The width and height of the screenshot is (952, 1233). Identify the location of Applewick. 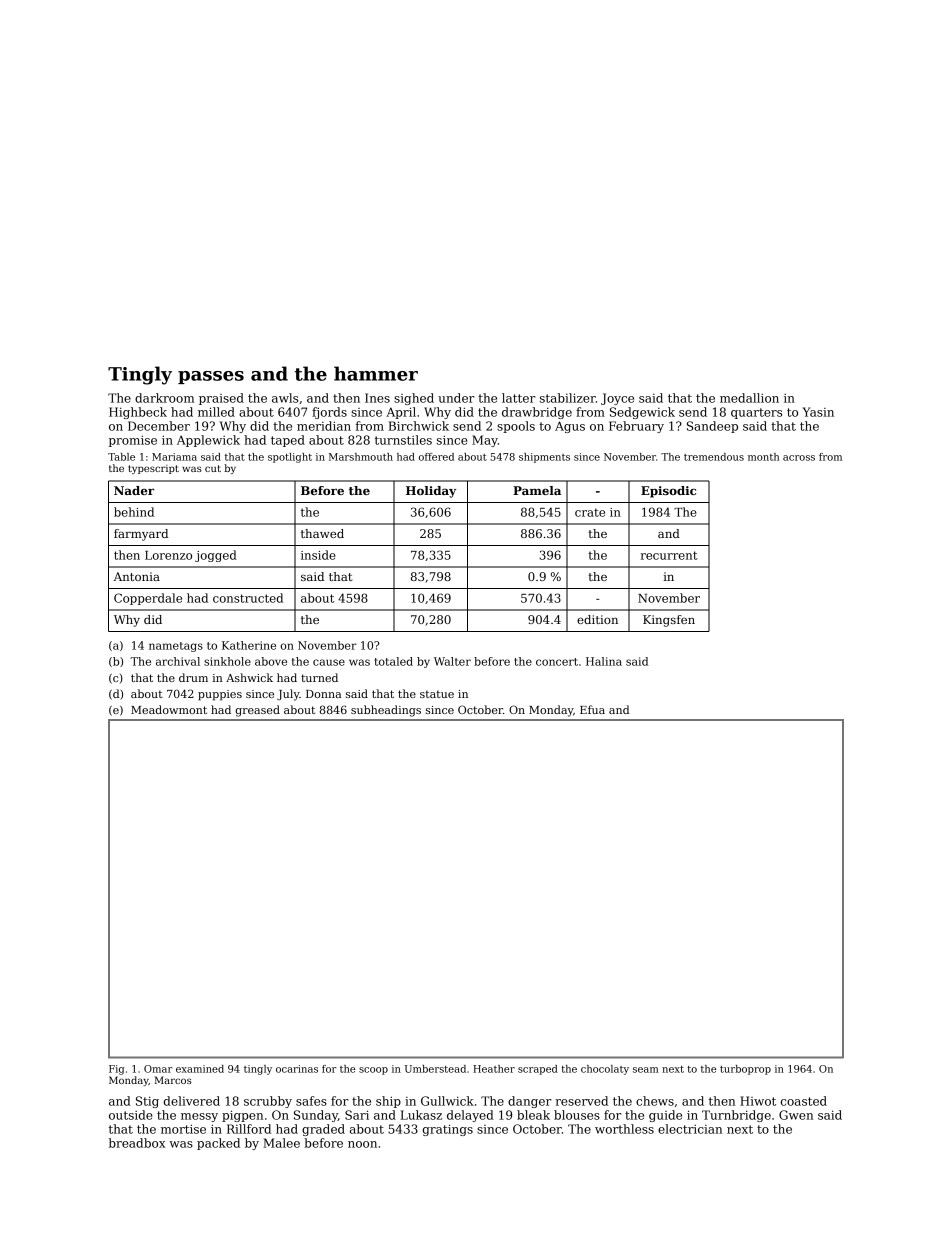
(208, 441).
